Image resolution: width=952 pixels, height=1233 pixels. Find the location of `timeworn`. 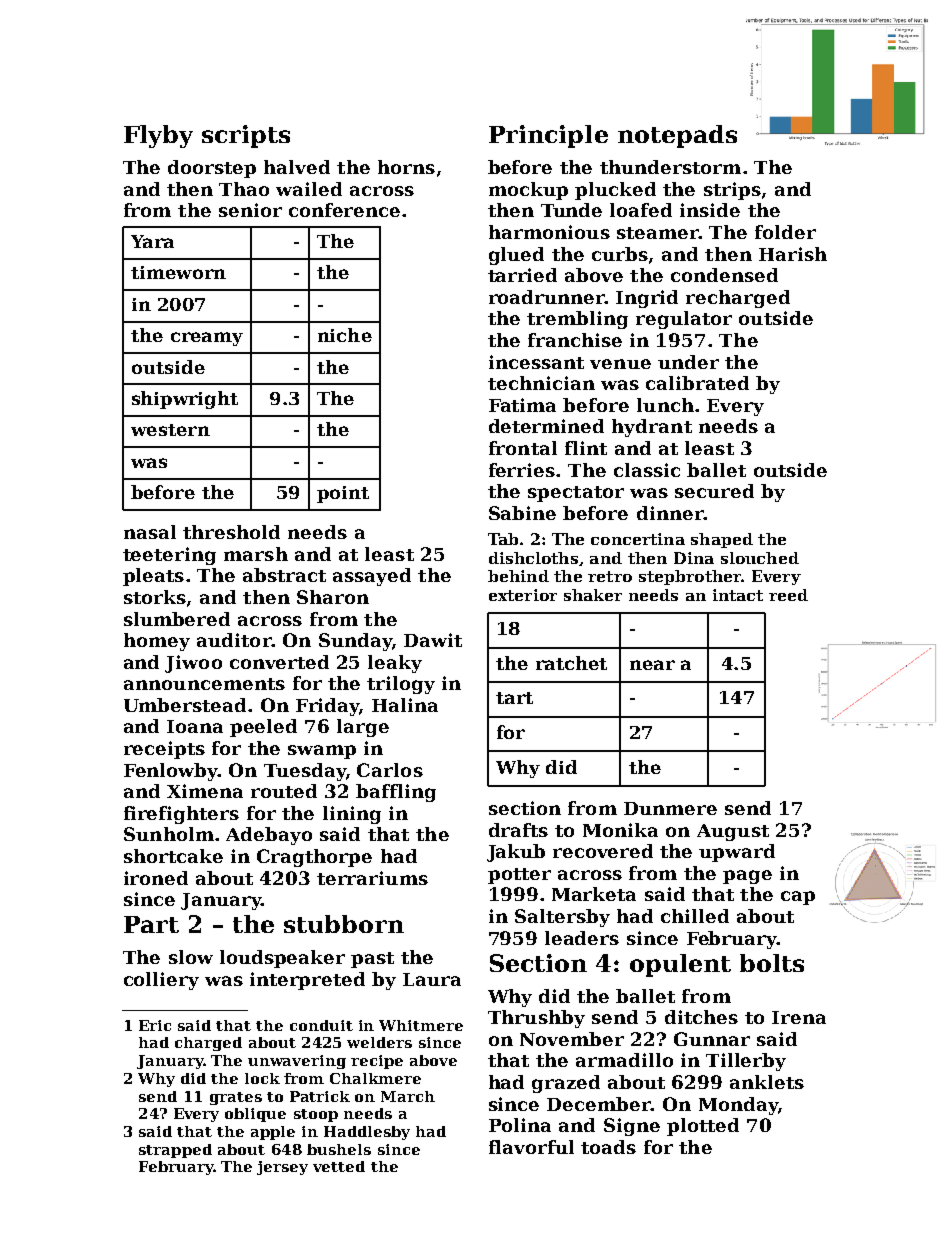

timeworn is located at coordinates (178, 272).
